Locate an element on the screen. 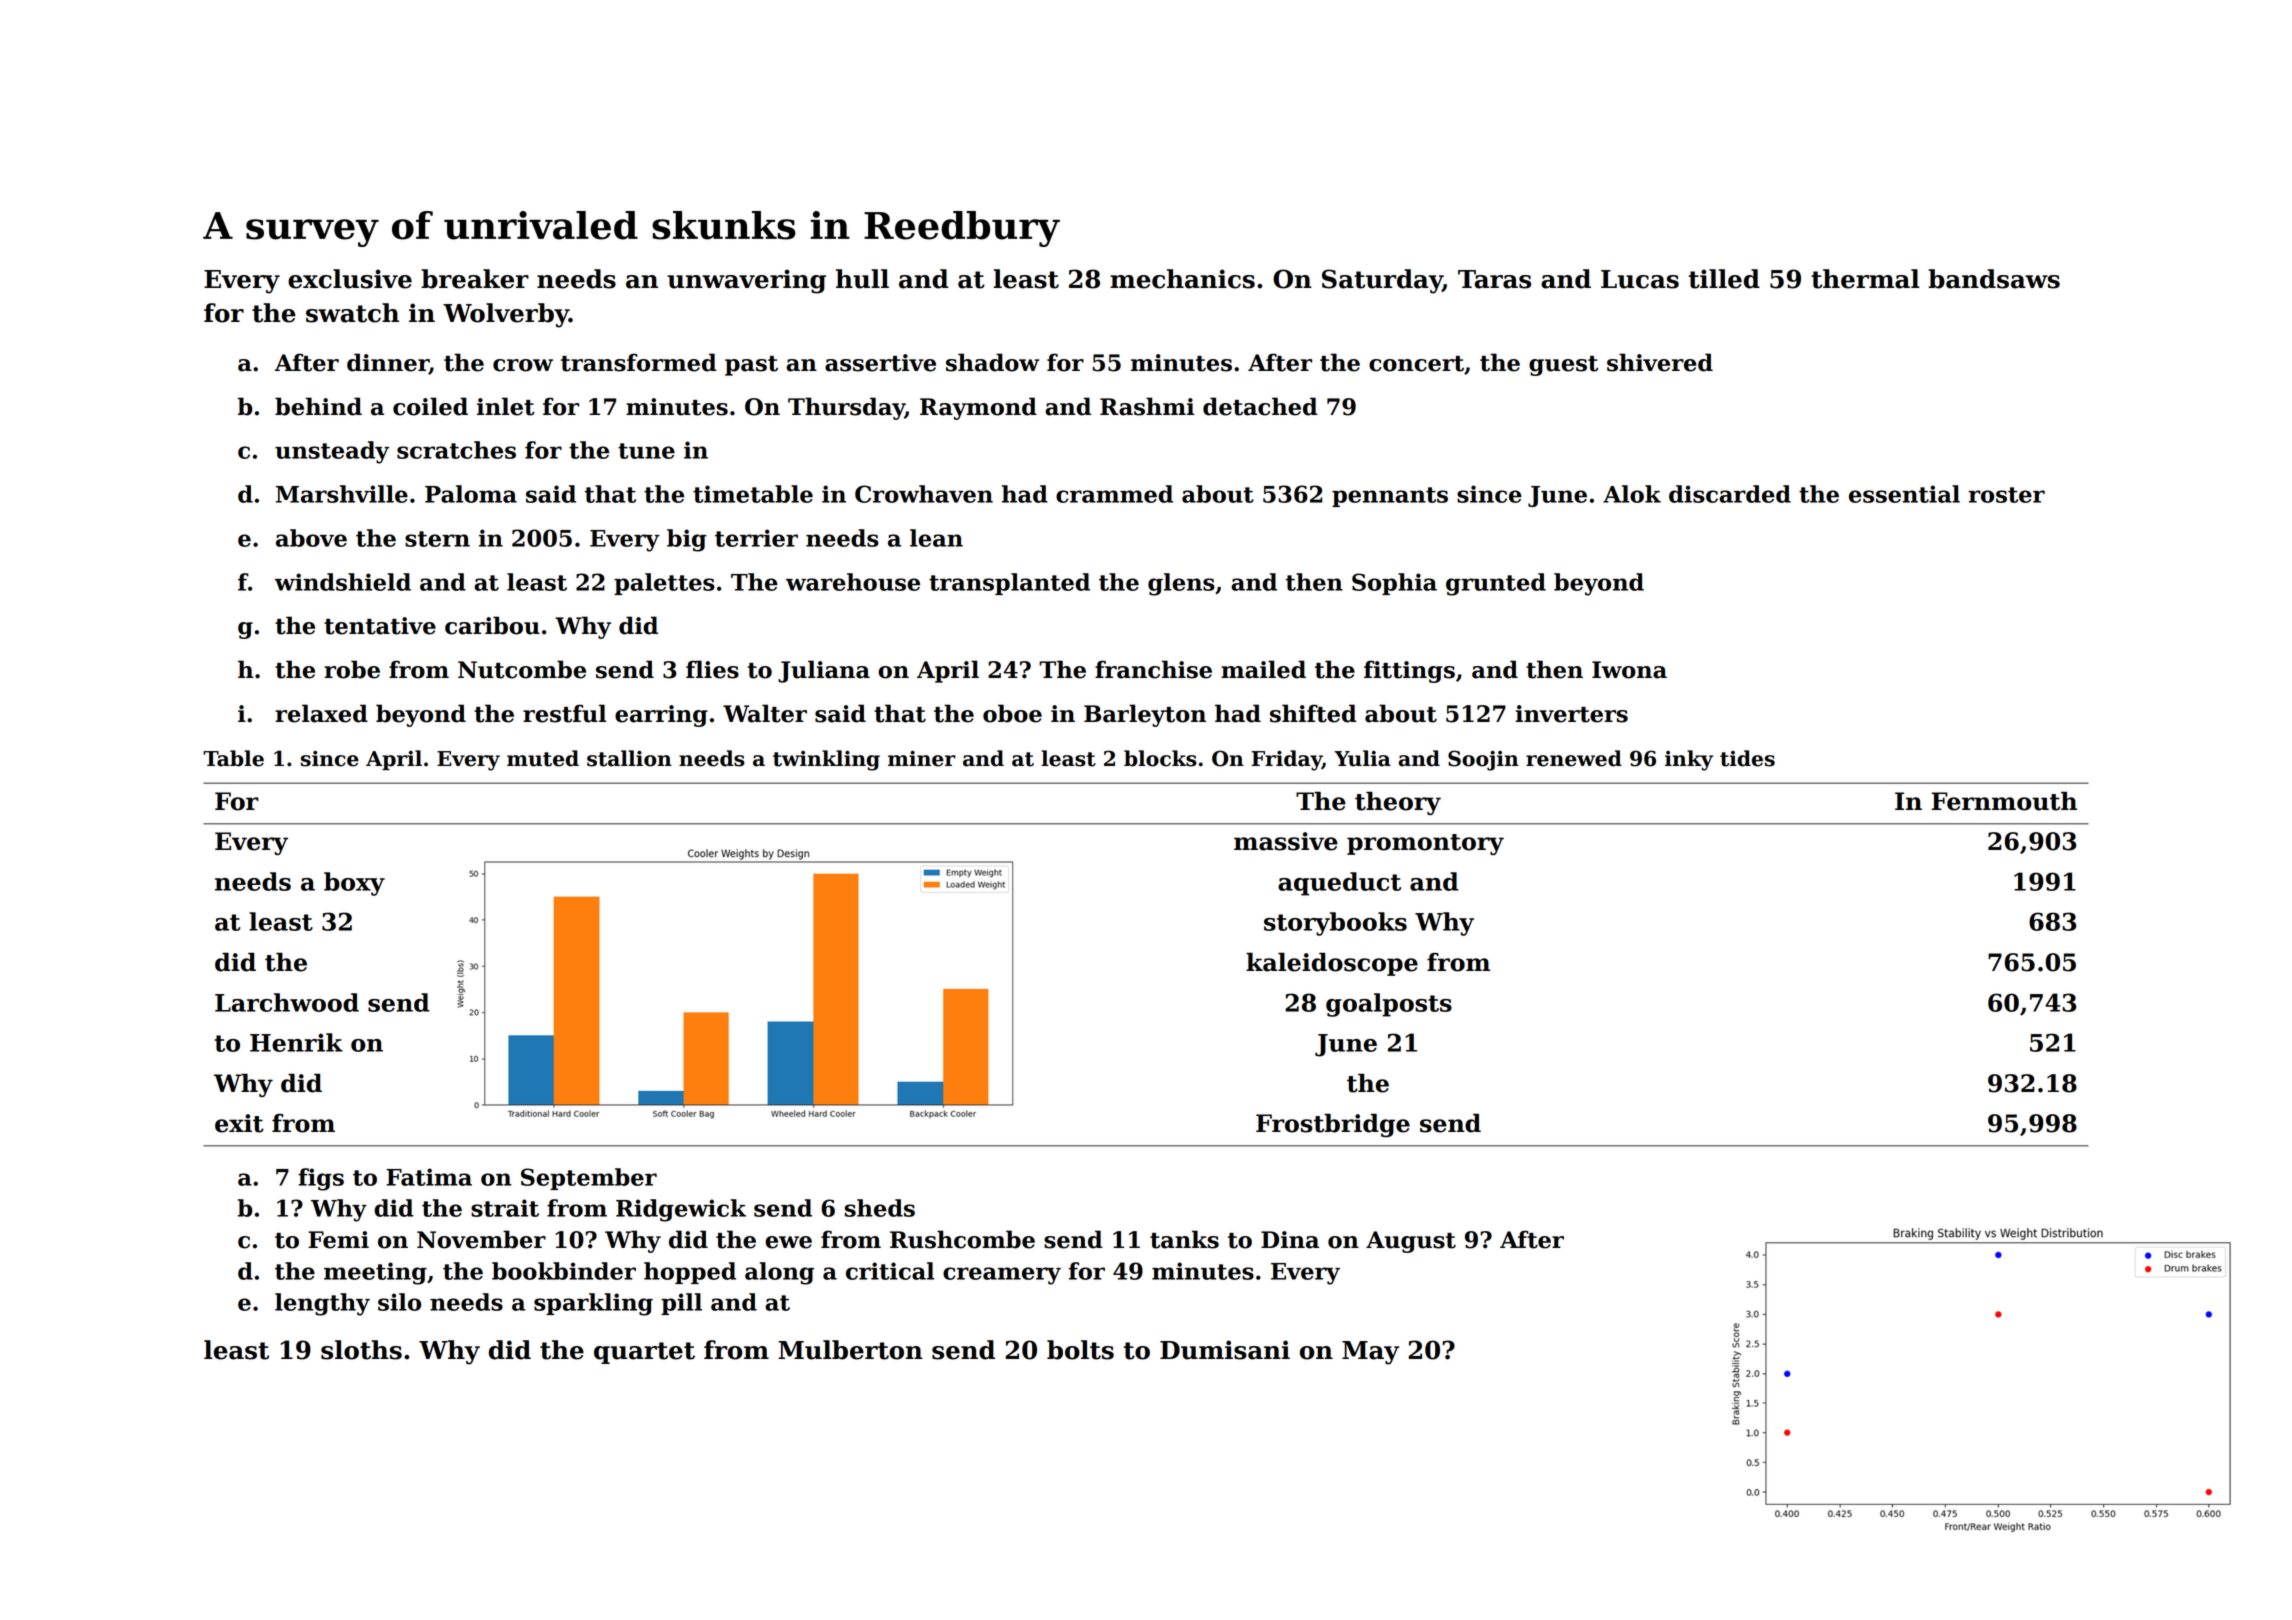  Dumisani is located at coordinates (1225, 1350).
